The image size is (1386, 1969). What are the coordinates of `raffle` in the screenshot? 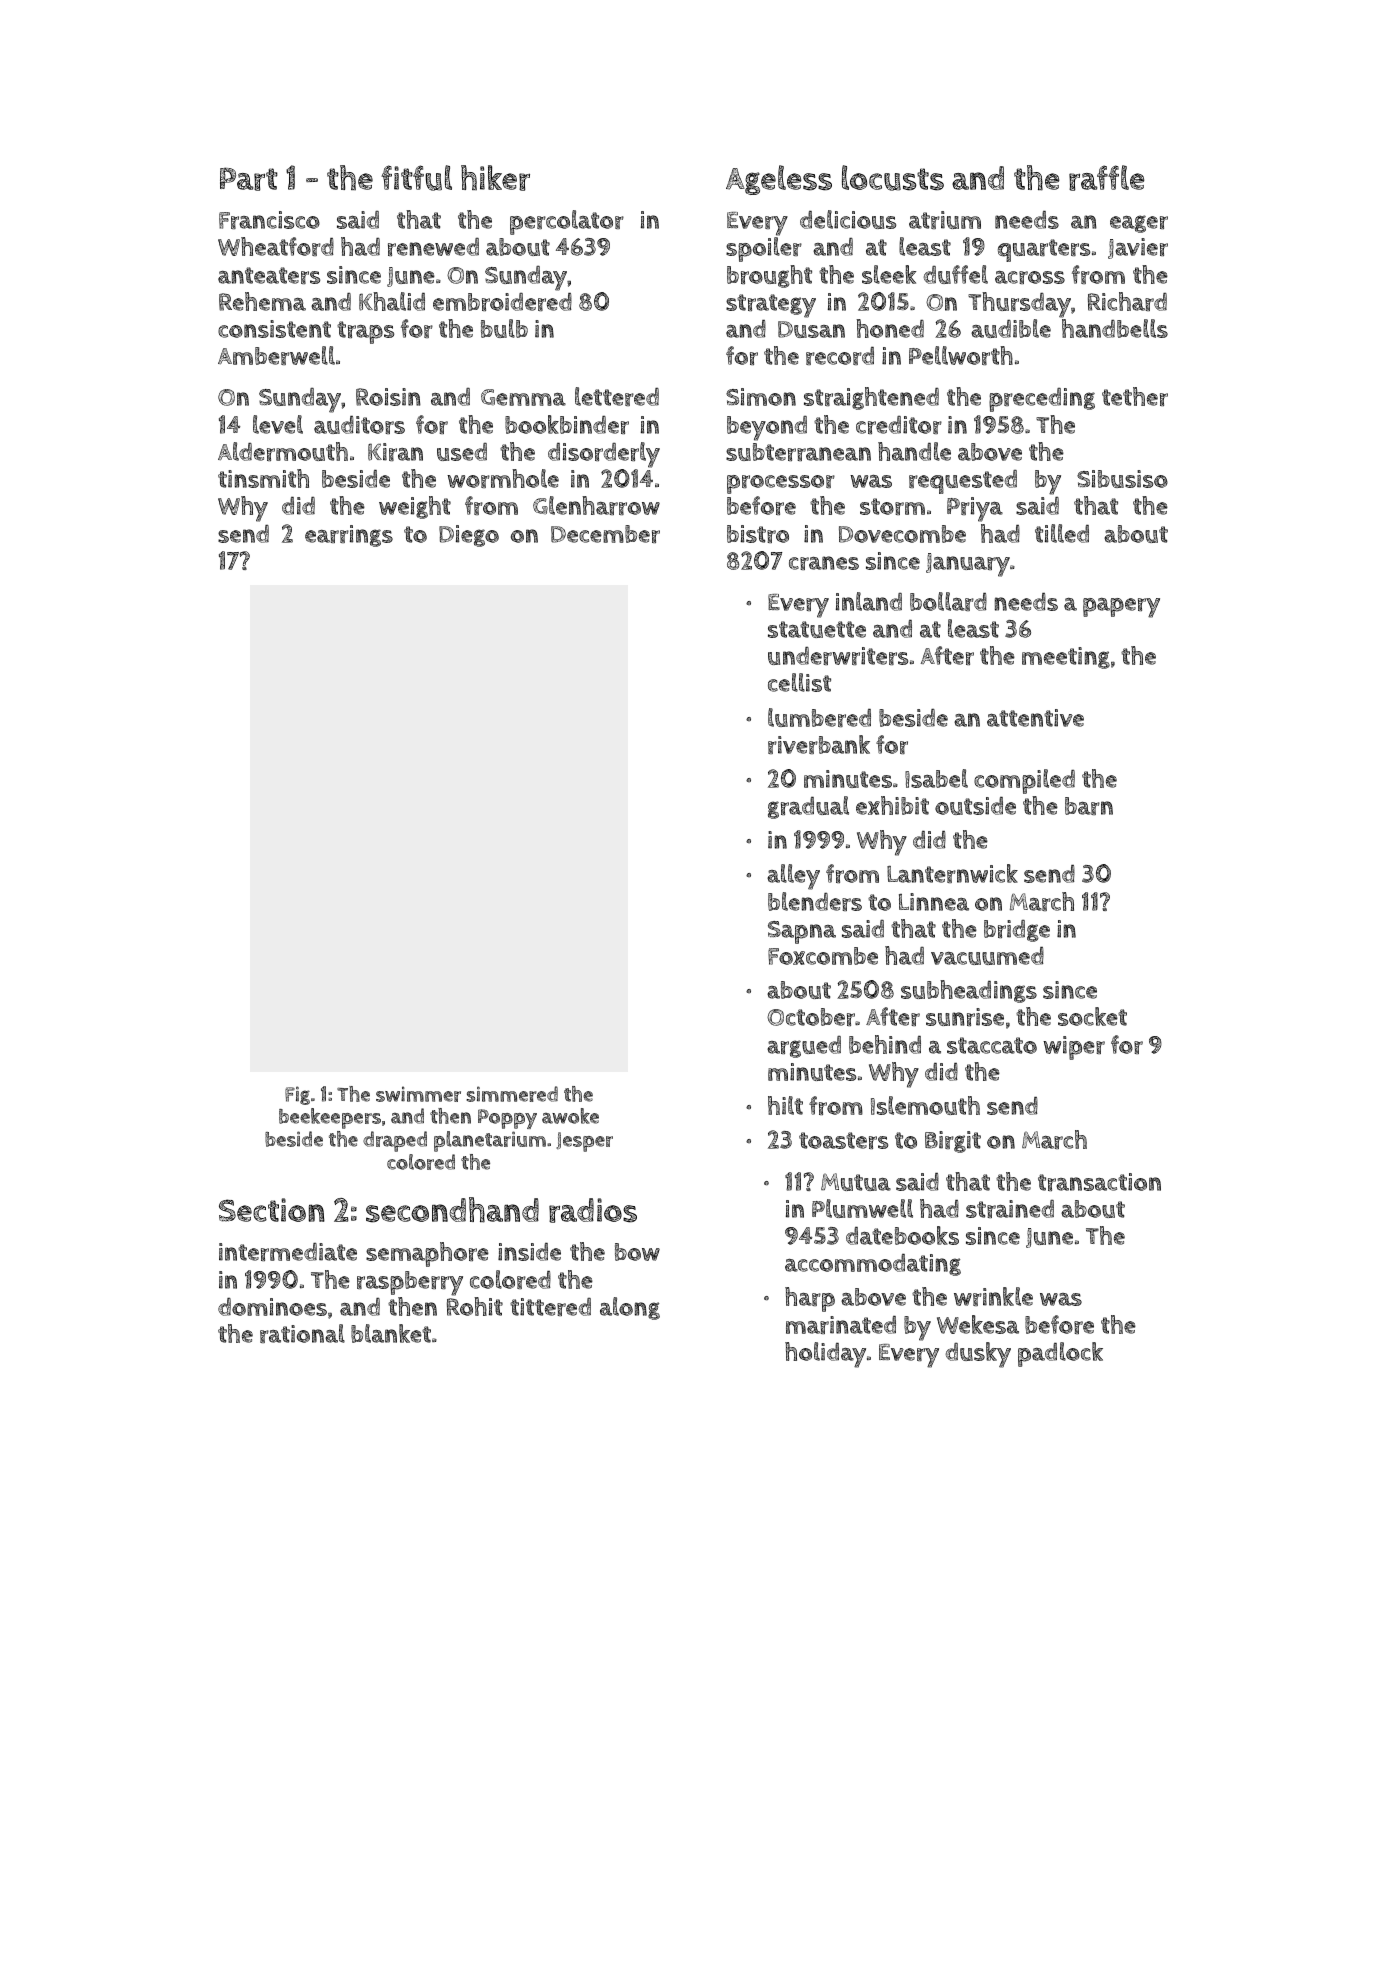 It's located at (1106, 178).
